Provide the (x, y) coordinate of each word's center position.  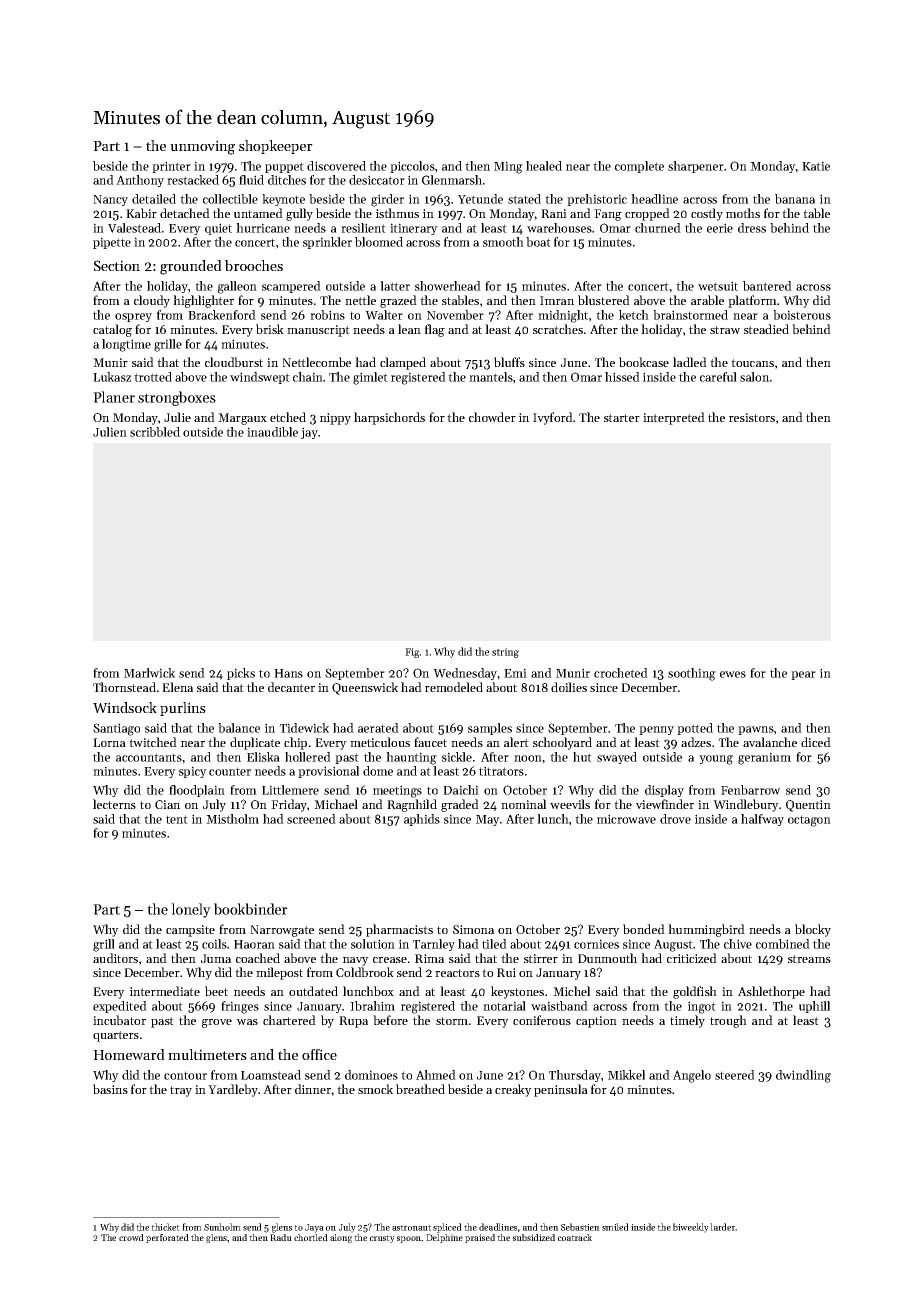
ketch (634, 315)
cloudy (152, 301)
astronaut (411, 1228)
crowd (131, 1237)
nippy (335, 419)
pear (803, 675)
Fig (412, 653)
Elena (177, 687)
